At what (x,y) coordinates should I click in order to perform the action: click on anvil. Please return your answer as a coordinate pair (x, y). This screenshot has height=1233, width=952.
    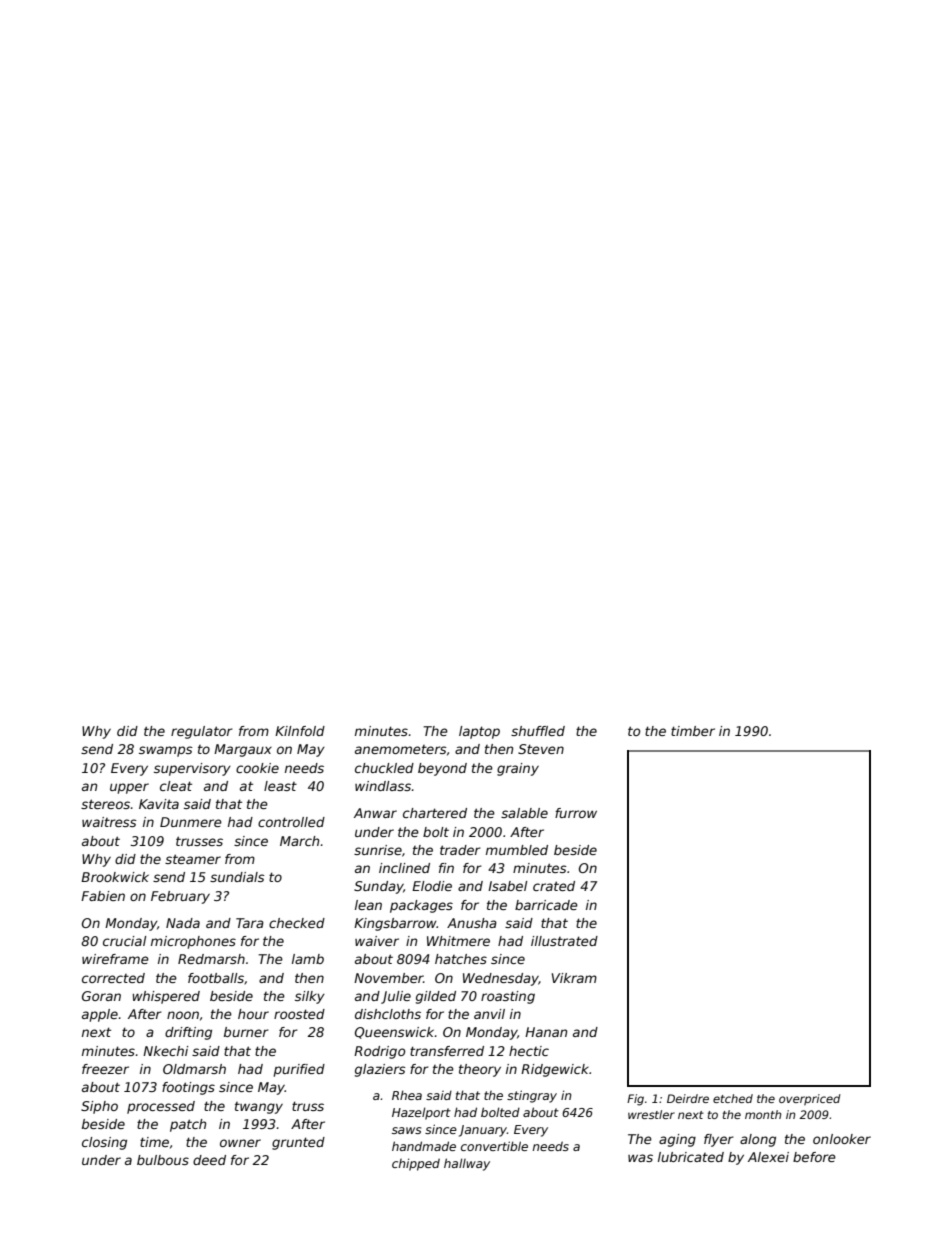
    Looking at the image, I should click on (489, 1014).
